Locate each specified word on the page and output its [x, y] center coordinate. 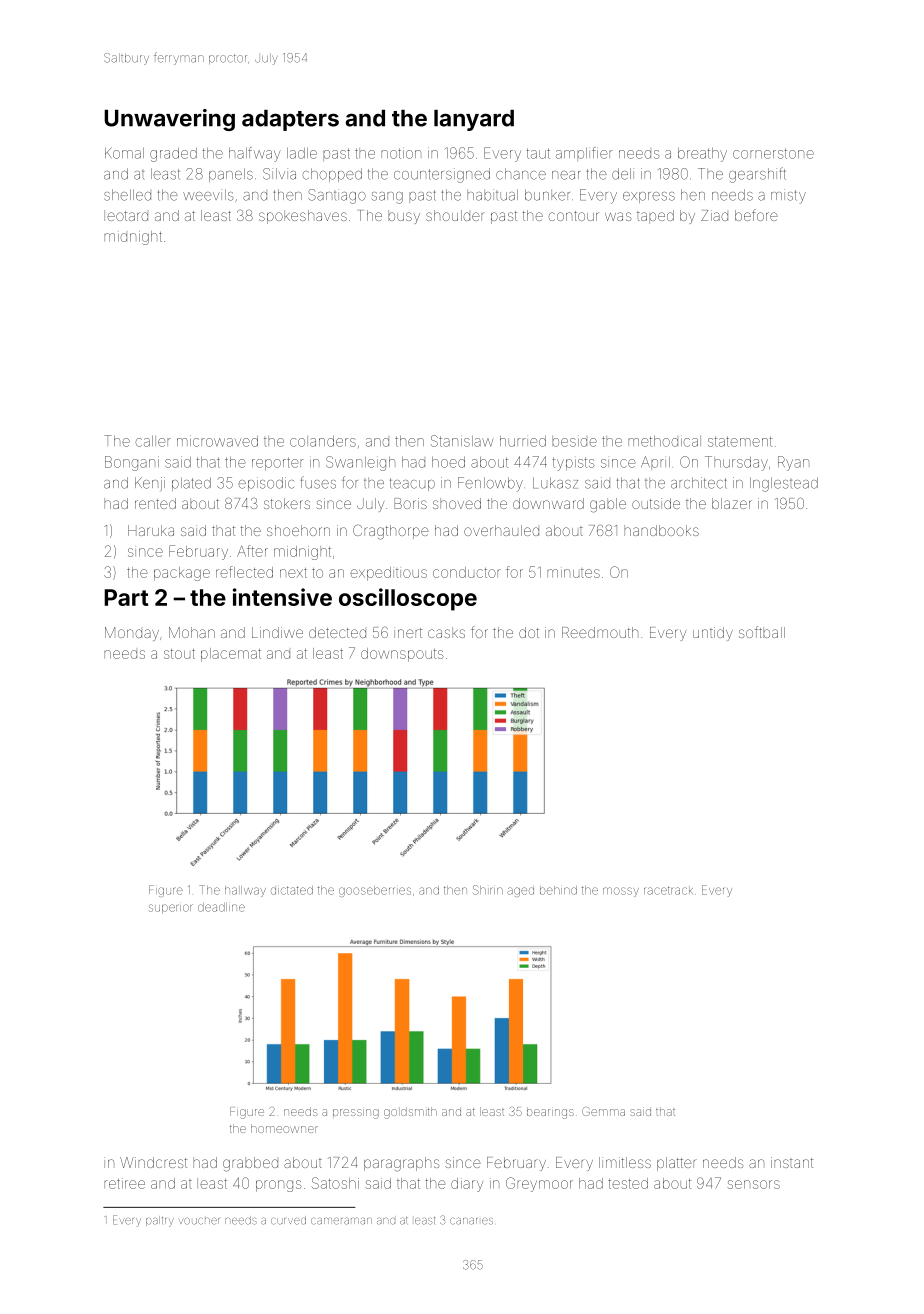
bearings [550, 1113]
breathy [702, 155]
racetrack [668, 890]
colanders [323, 441]
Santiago [337, 196]
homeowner [284, 1128]
